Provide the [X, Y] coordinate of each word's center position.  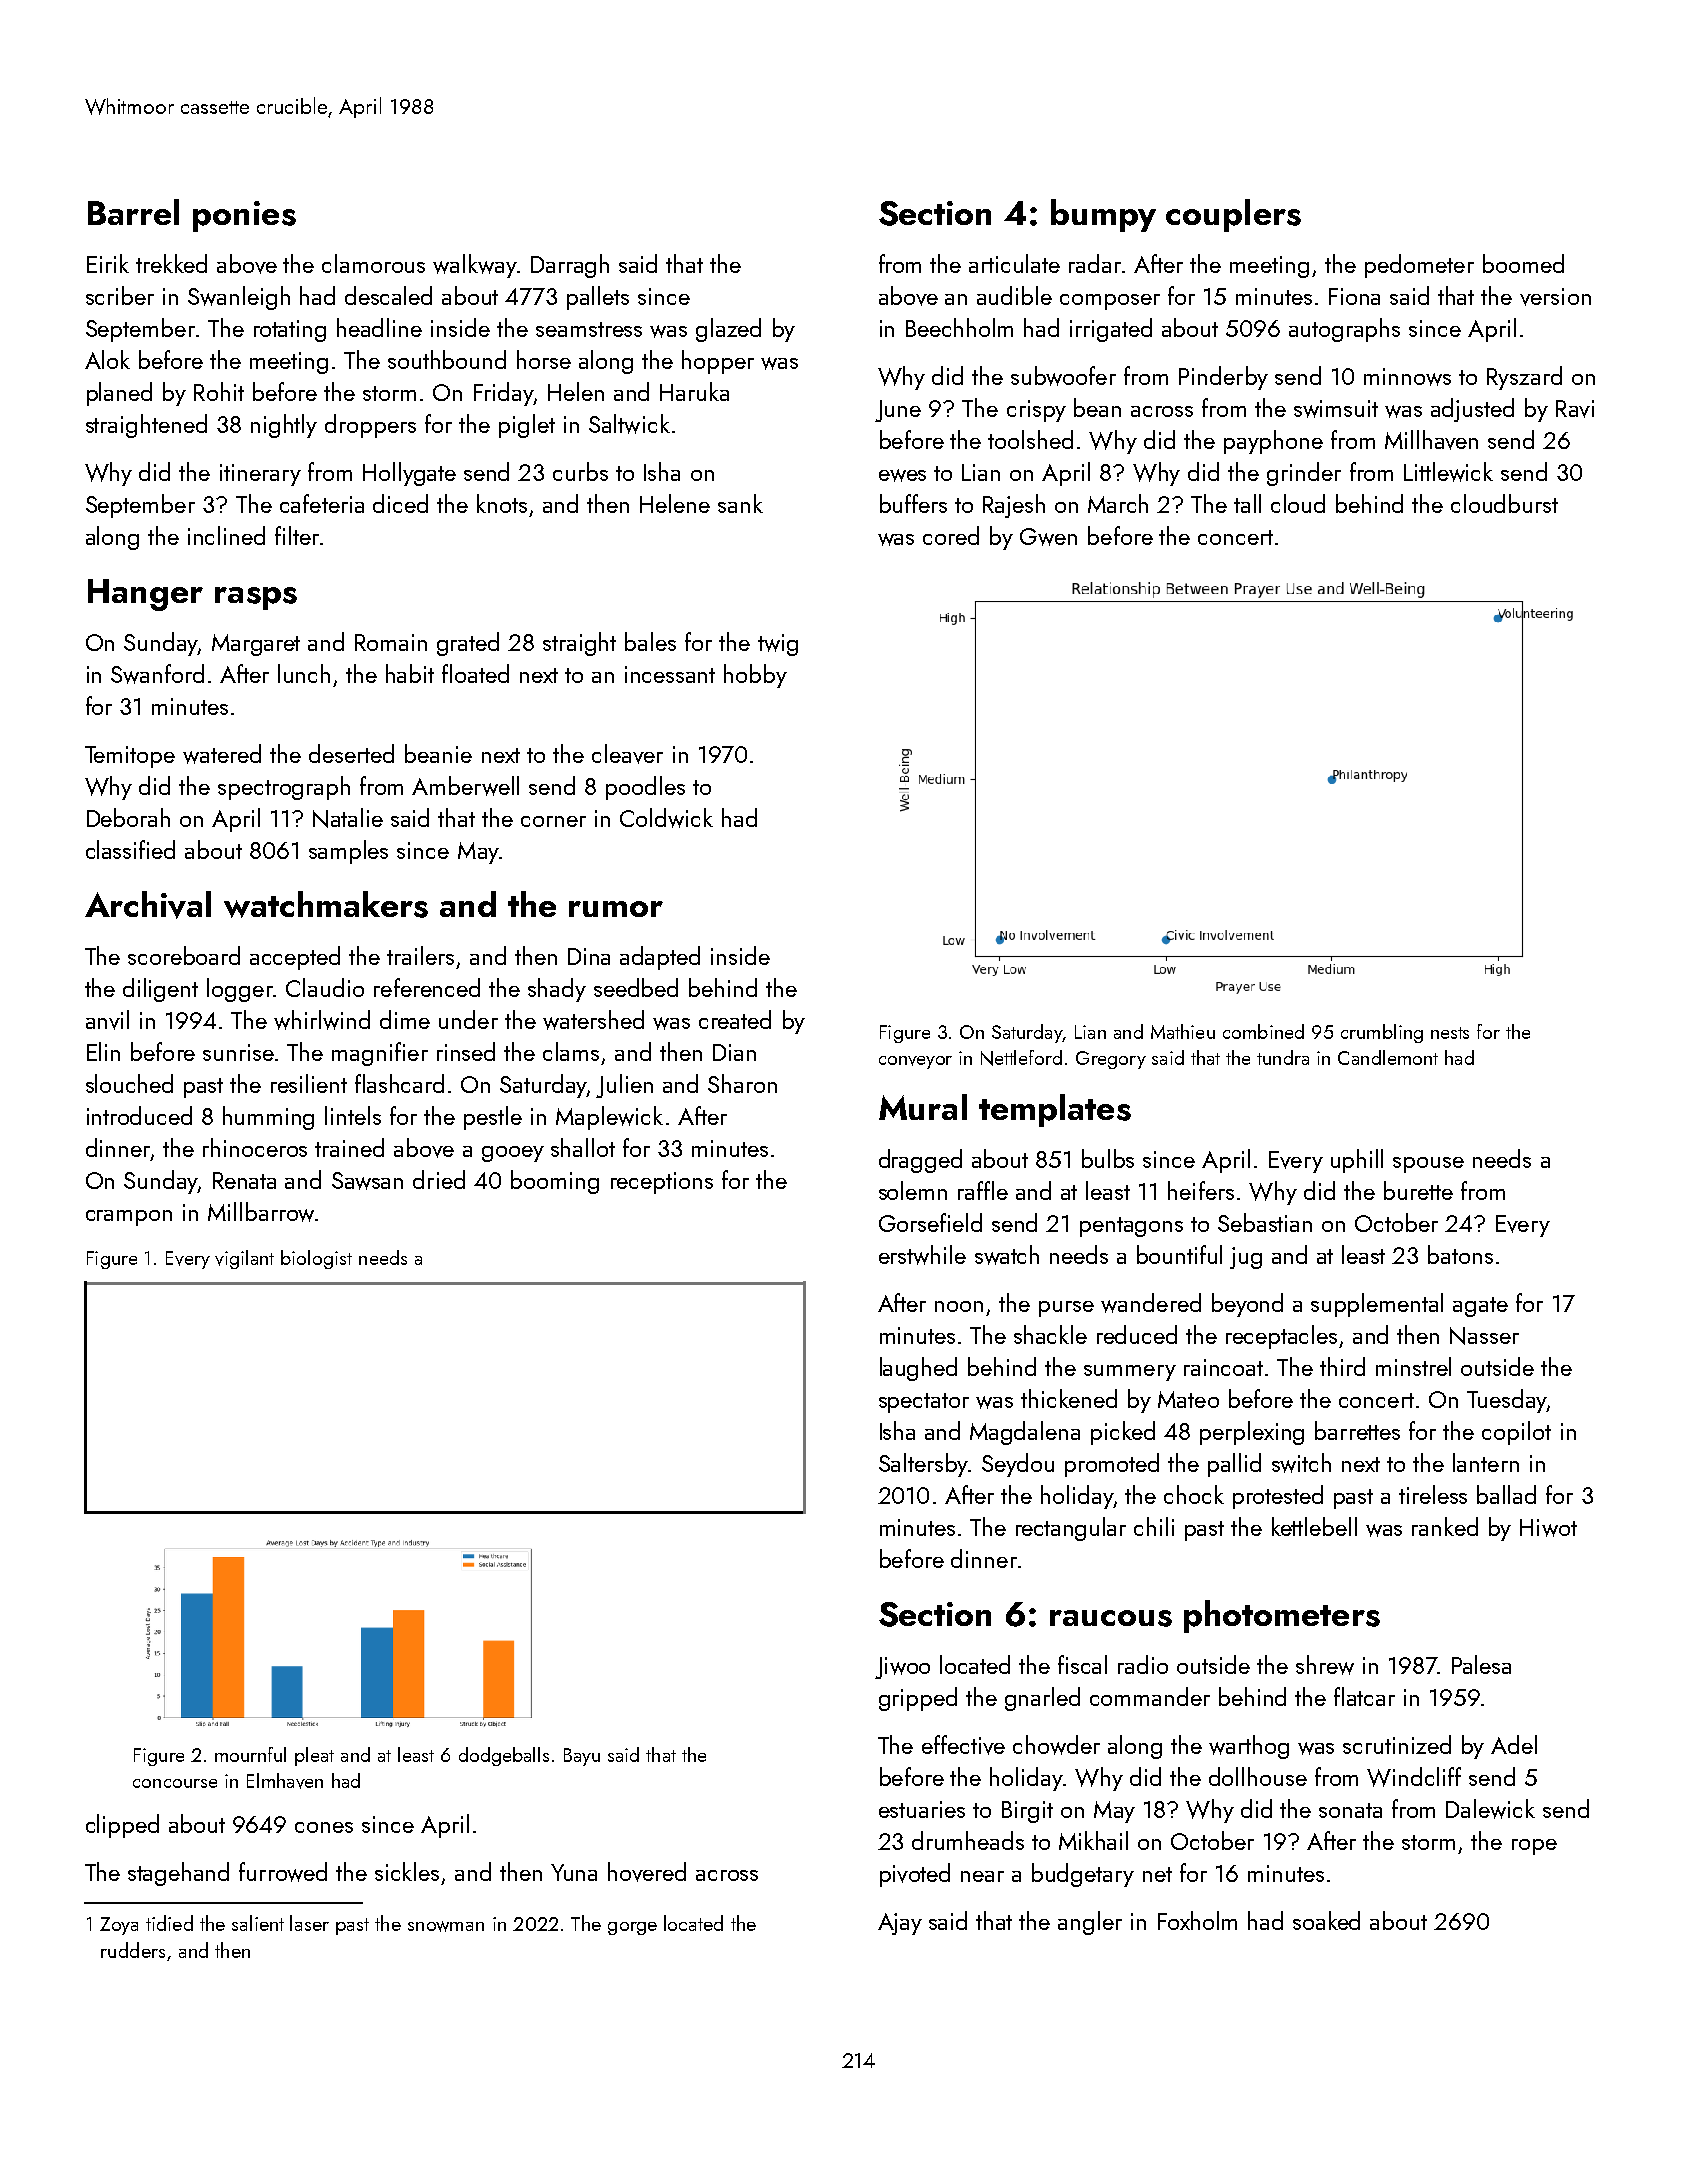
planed [119, 394]
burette [1418, 1190]
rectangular [1071, 1529]
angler [1090, 1923]
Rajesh [1014, 506]
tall [1247, 503]
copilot [1516, 1433]
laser [309, 1923]
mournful [250, 1754]
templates [1055, 1110]
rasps [256, 598]
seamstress [589, 329]
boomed [1523, 263]
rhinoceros [255, 1147]
